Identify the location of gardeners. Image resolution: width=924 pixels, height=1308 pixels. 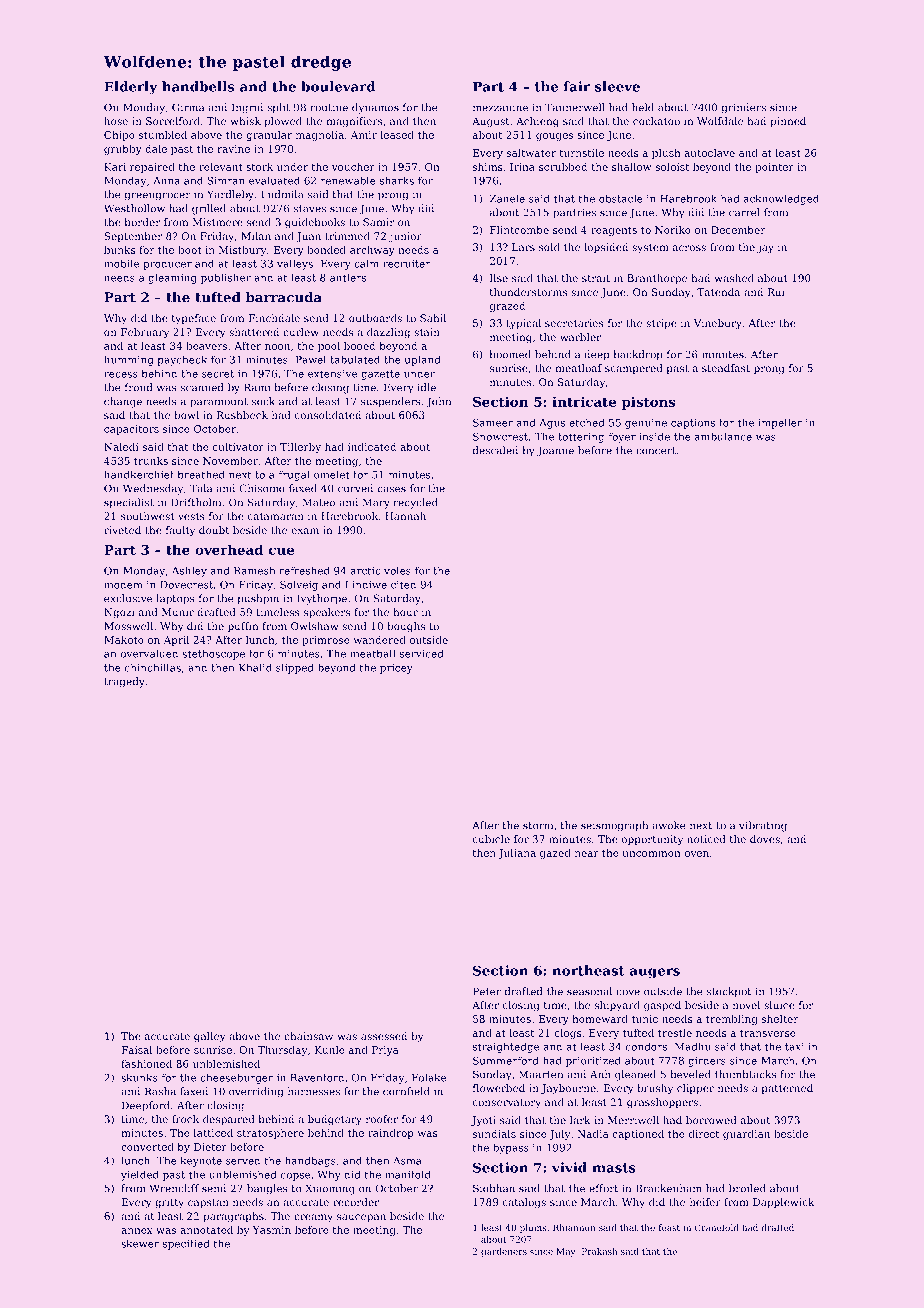
(504, 1252).
